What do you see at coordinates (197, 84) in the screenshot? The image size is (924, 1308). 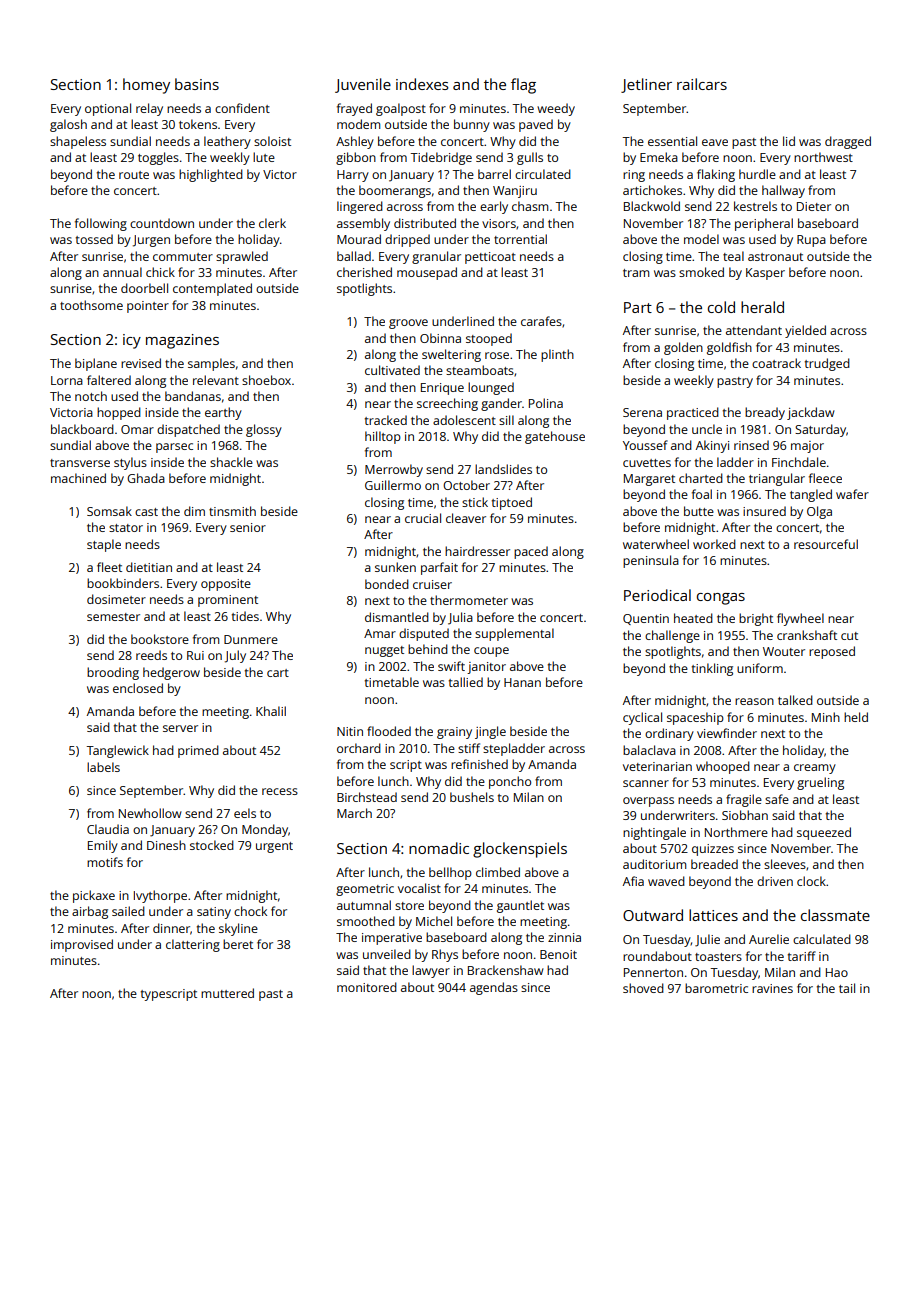 I see `basins` at bounding box center [197, 84].
